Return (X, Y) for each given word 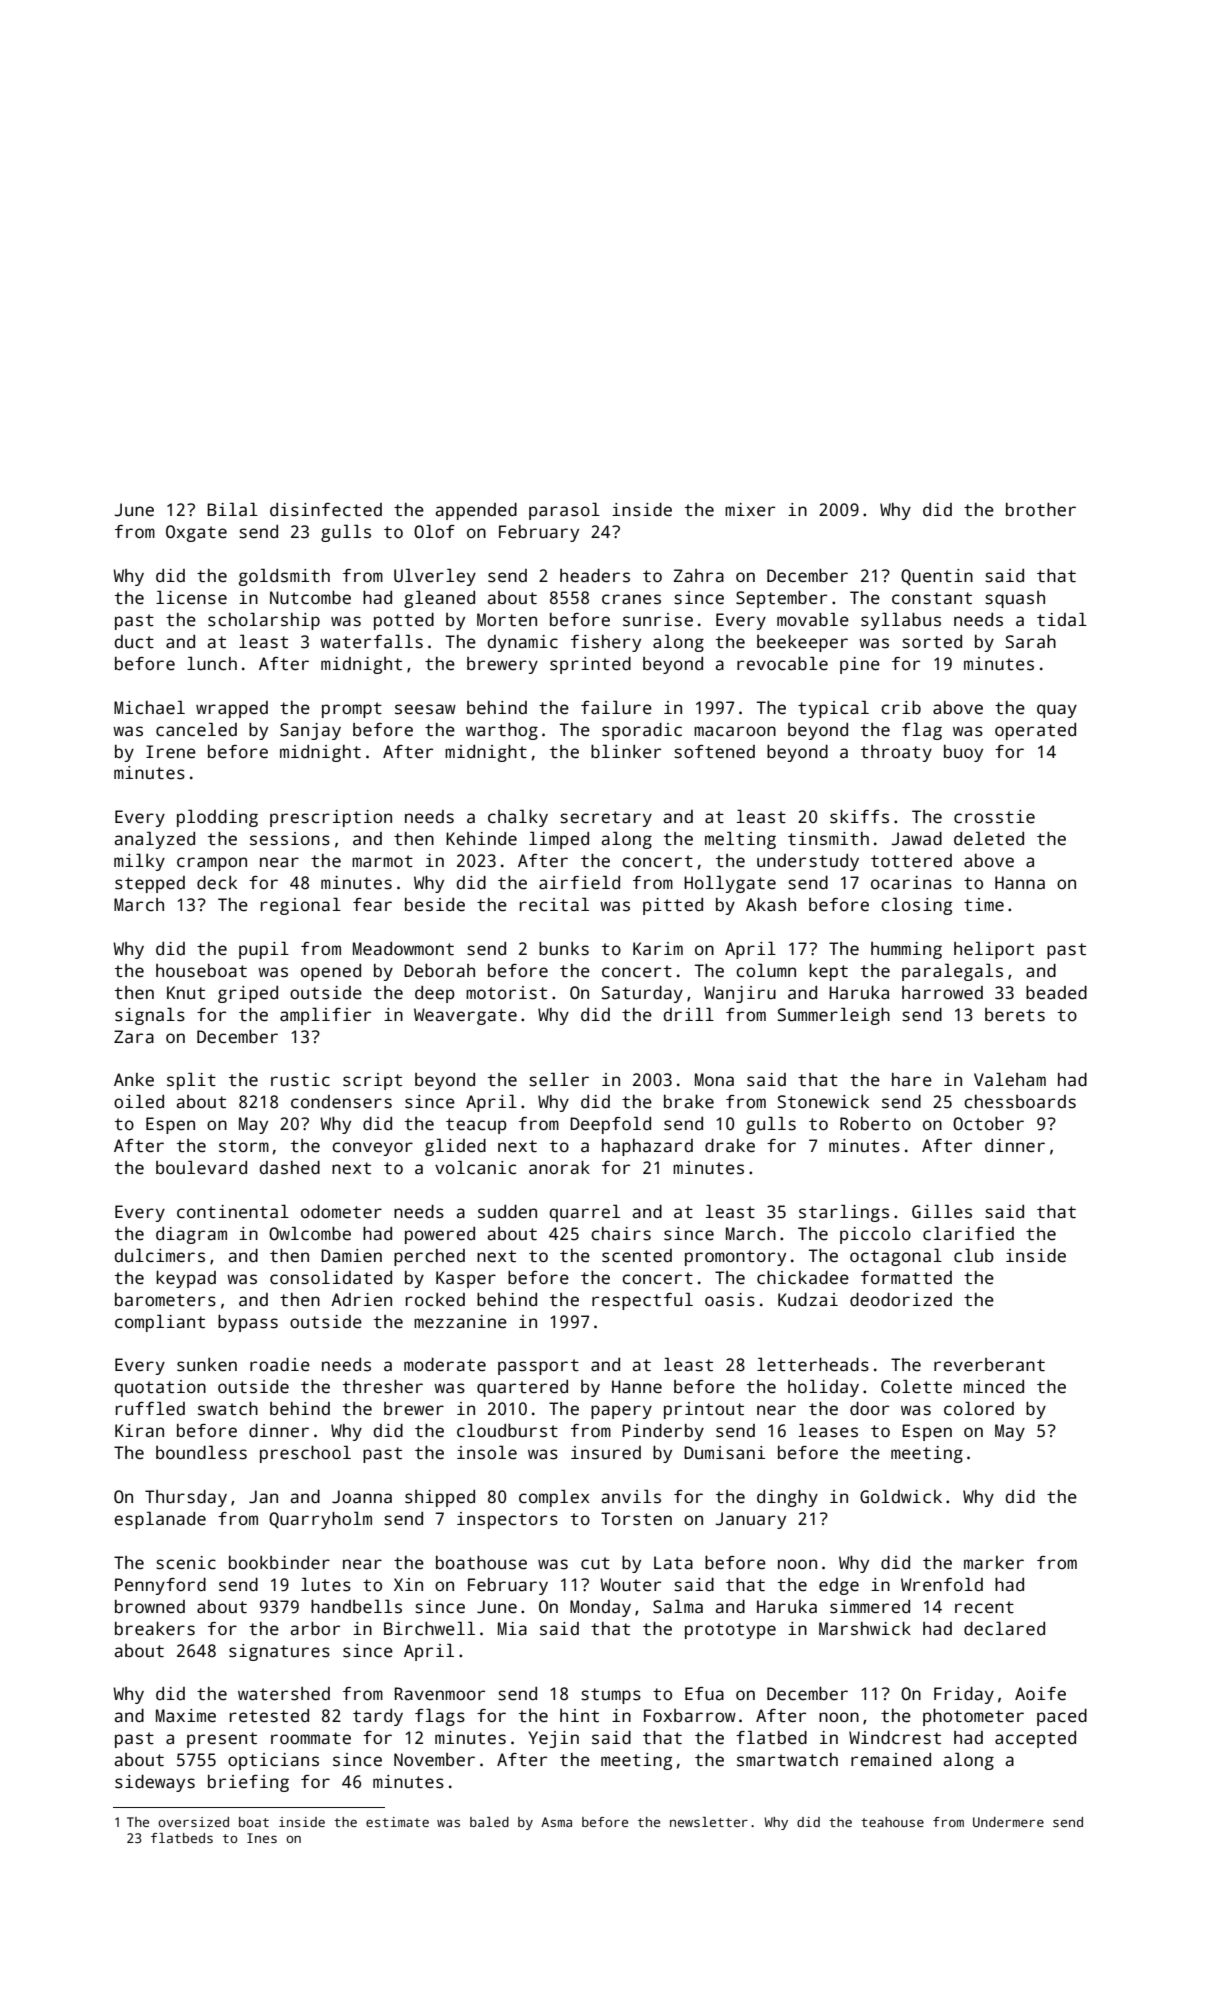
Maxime (186, 1716)
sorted (932, 642)
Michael (149, 707)
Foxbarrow (690, 1716)
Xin (408, 1584)
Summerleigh (834, 1016)
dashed (289, 1168)
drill (688, 1014)
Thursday (186, 1498)
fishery (606, 643)
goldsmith (284, 577)
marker (994, 1563)
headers (595, 576)
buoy (963, 753)
